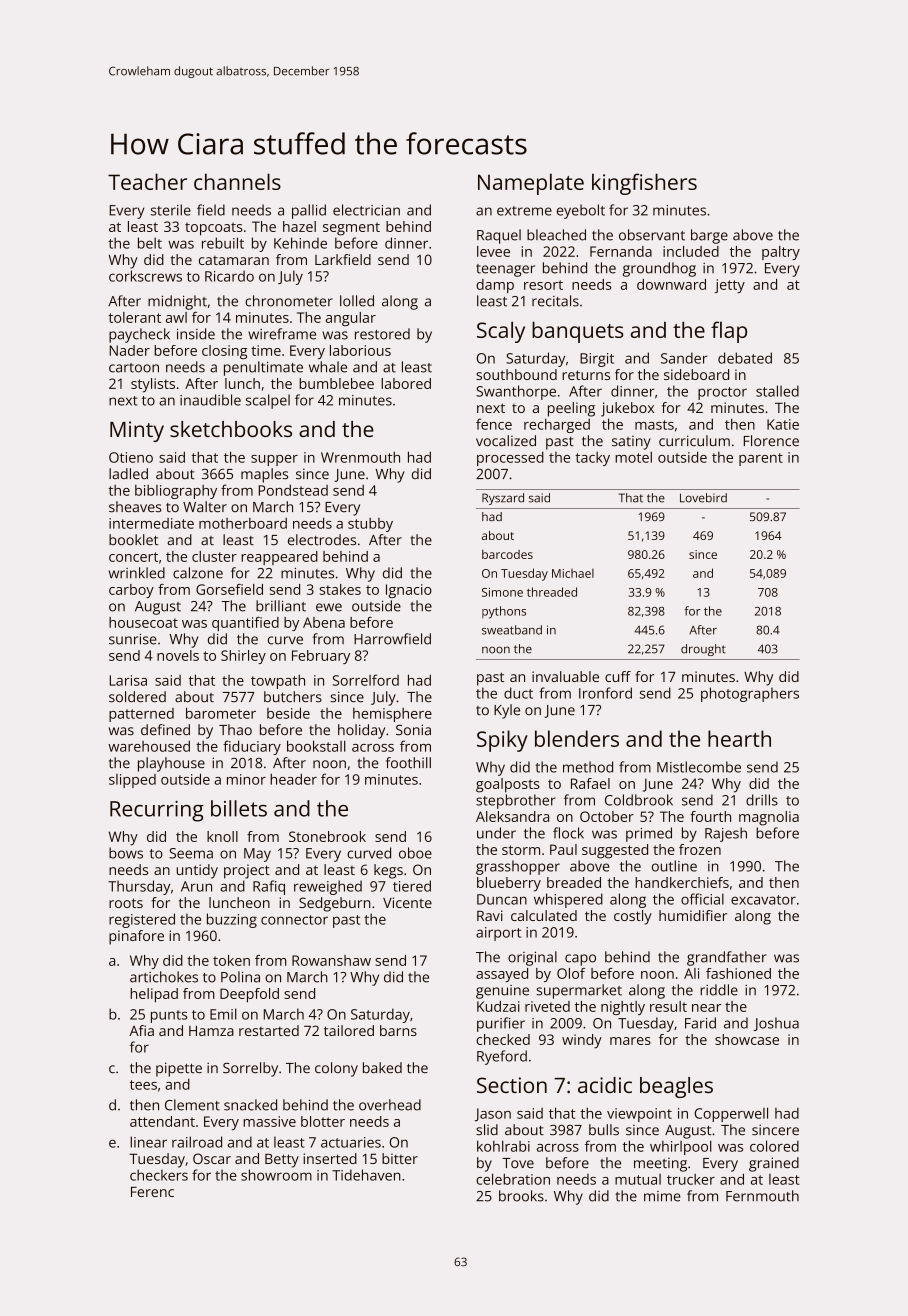  I want to click on curriculum, so click(694, 440).
